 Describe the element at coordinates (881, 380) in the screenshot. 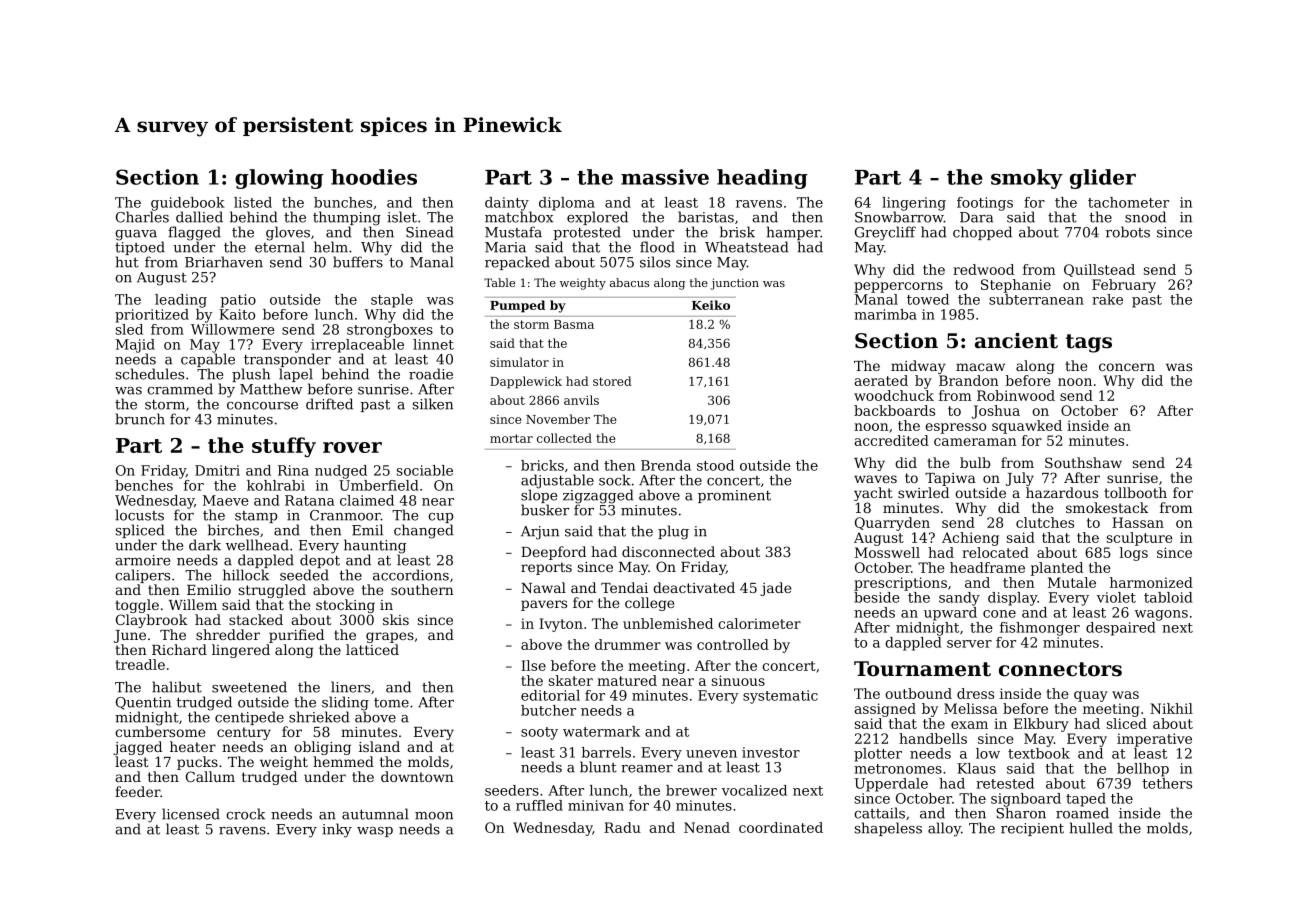

I see `aerated` at that location.
